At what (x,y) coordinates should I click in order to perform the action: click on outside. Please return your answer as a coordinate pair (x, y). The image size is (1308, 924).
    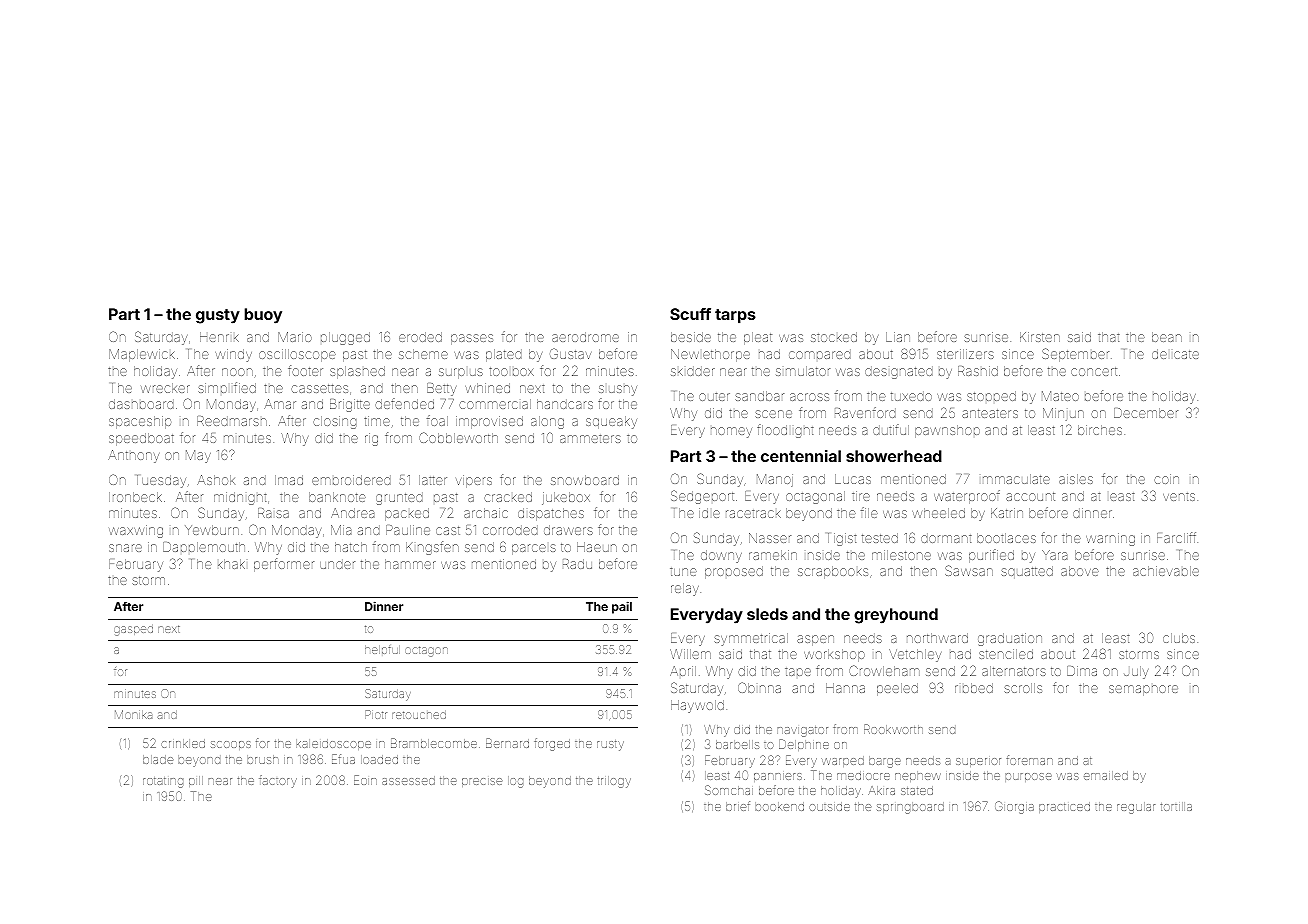
    Looking at the image, I should click on (829, 806).
